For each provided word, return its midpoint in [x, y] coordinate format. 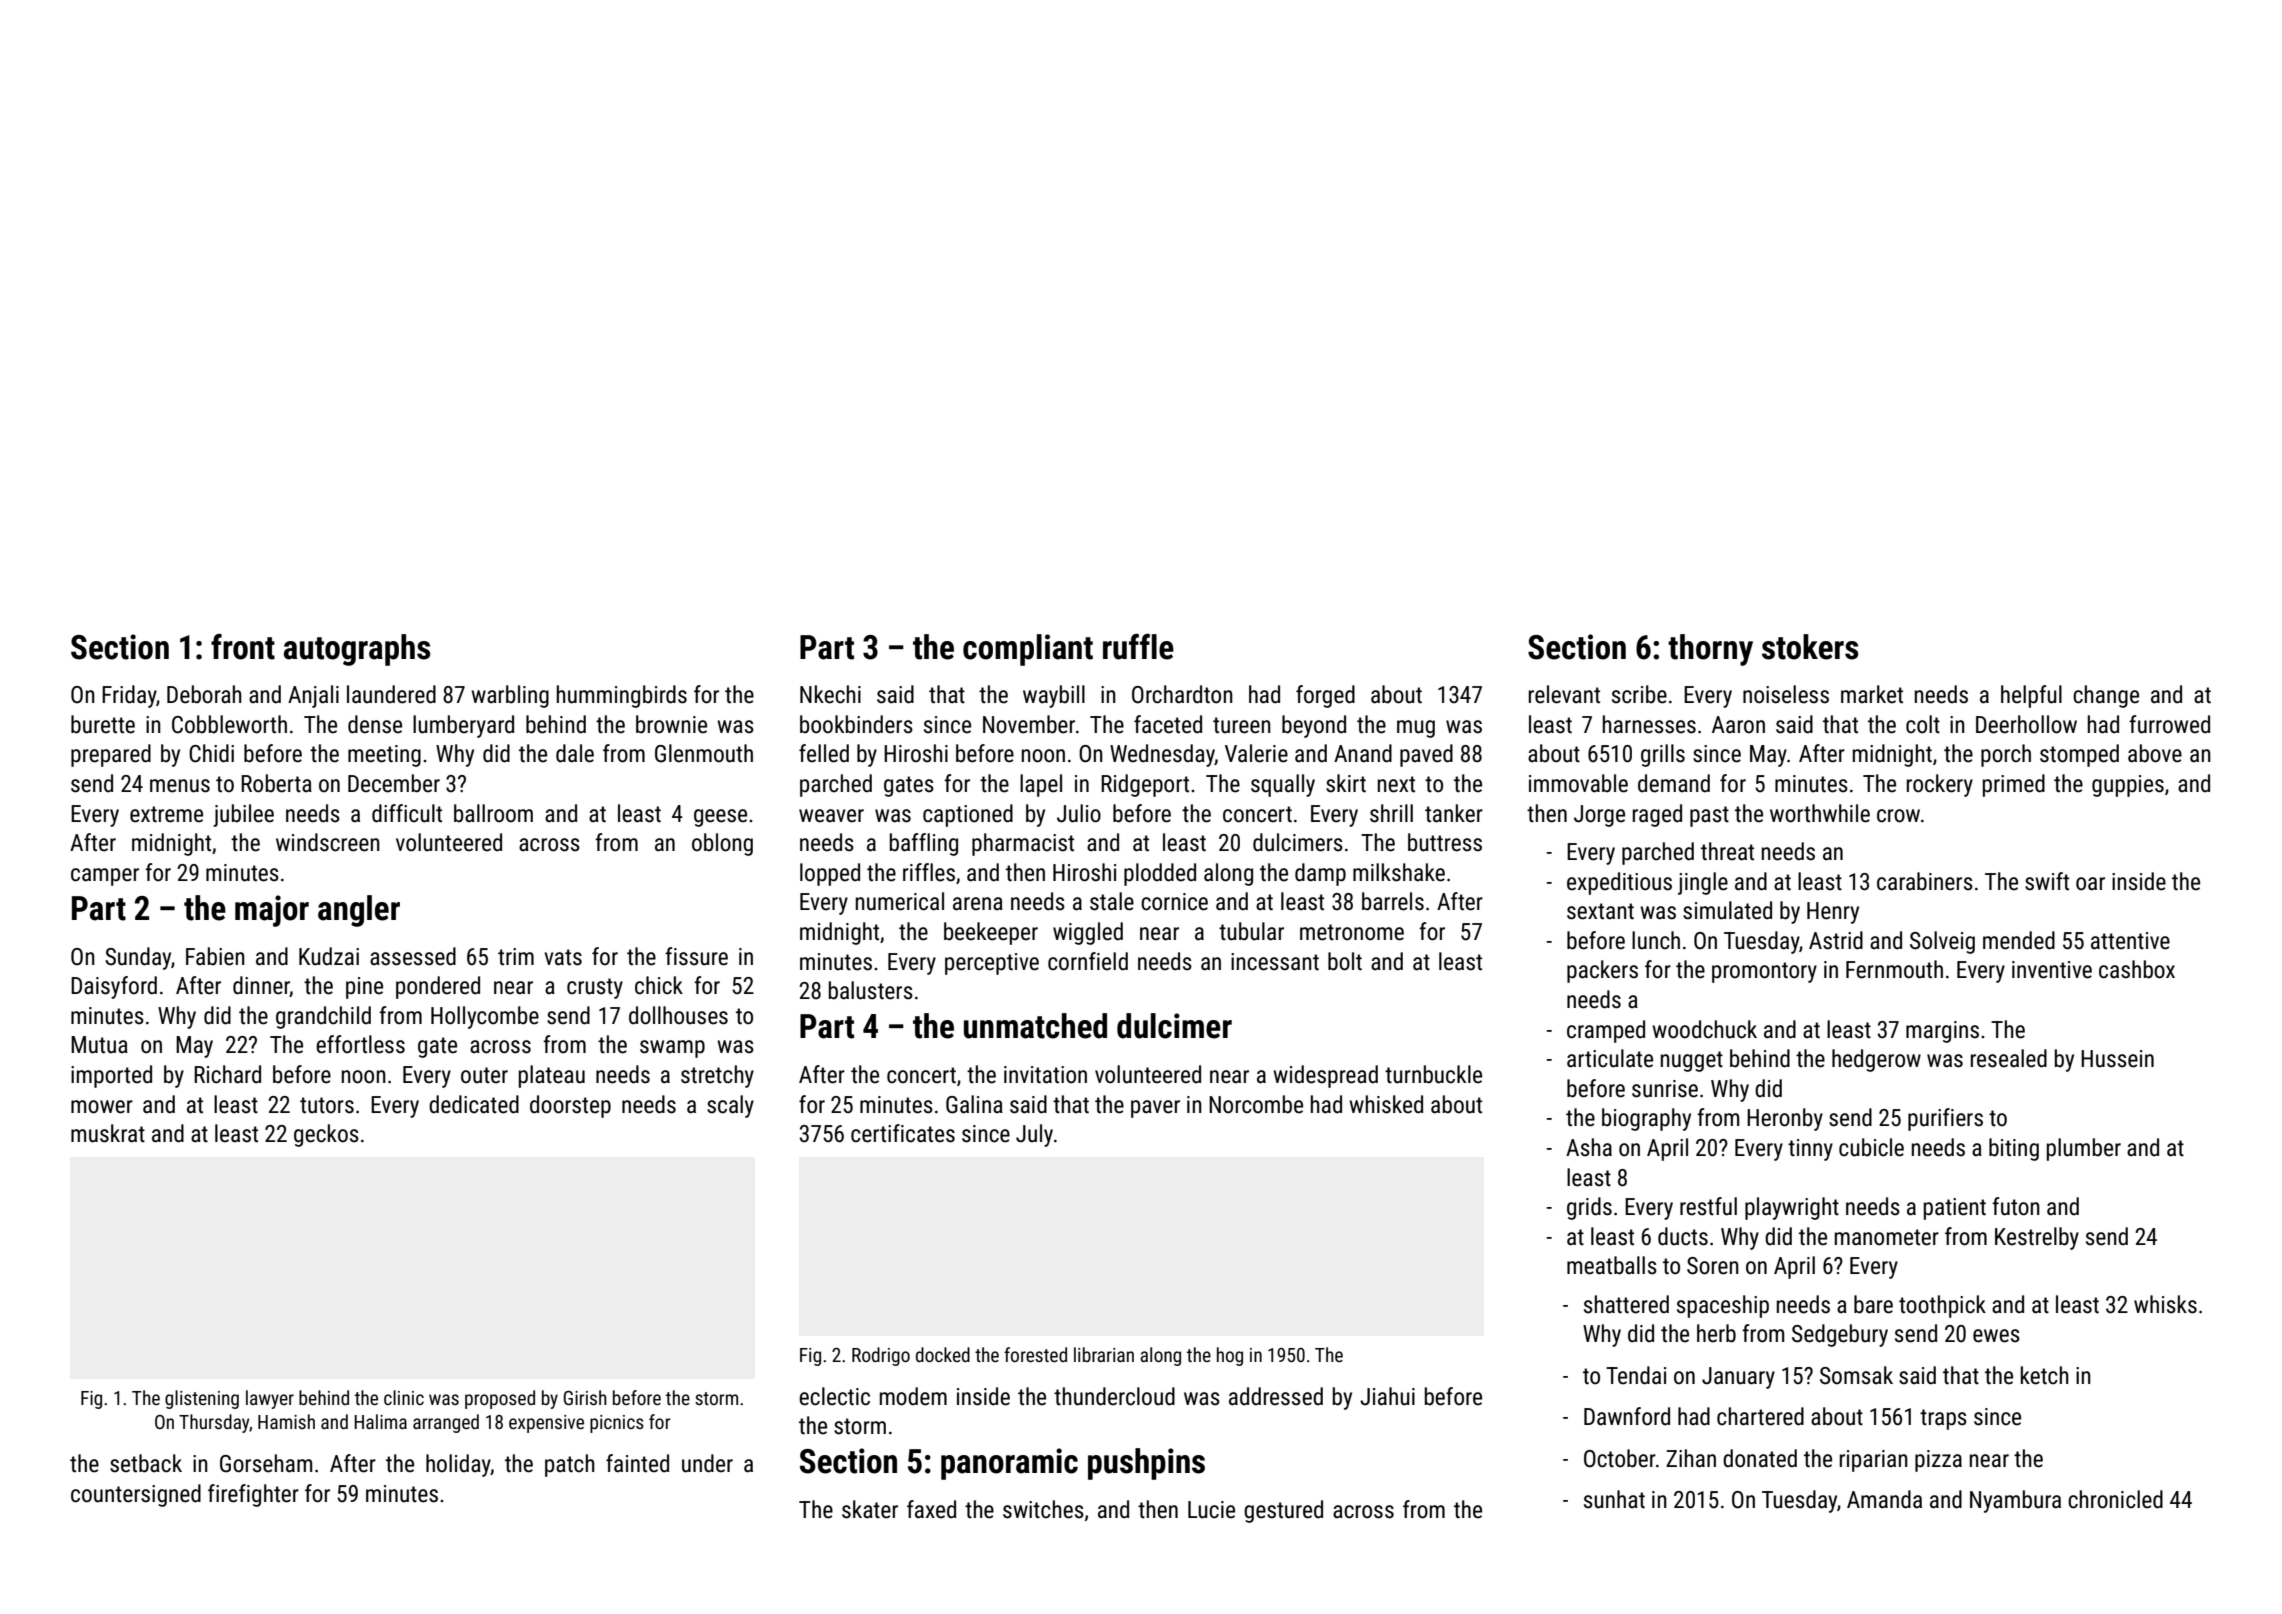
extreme [166, 814]
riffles [929, 872]
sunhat [1614, 1499]
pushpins [1146, 1464]
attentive [2130, 941]
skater [870, 1509]
